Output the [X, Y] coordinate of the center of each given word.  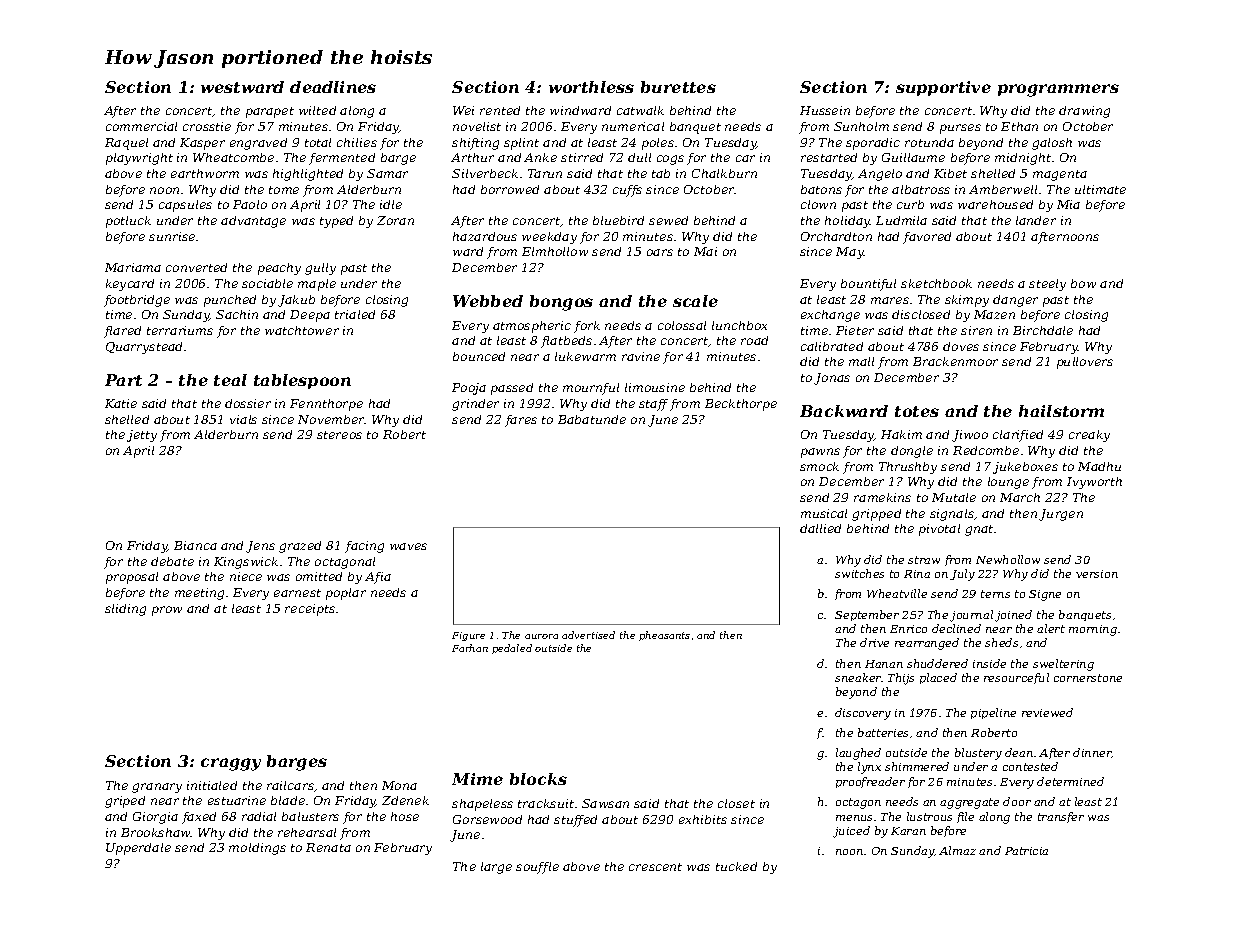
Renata [328, 847]
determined [1070, 781]
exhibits [703, 819]
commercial [141, 126]
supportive [943, 88]
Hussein [825, 110]
